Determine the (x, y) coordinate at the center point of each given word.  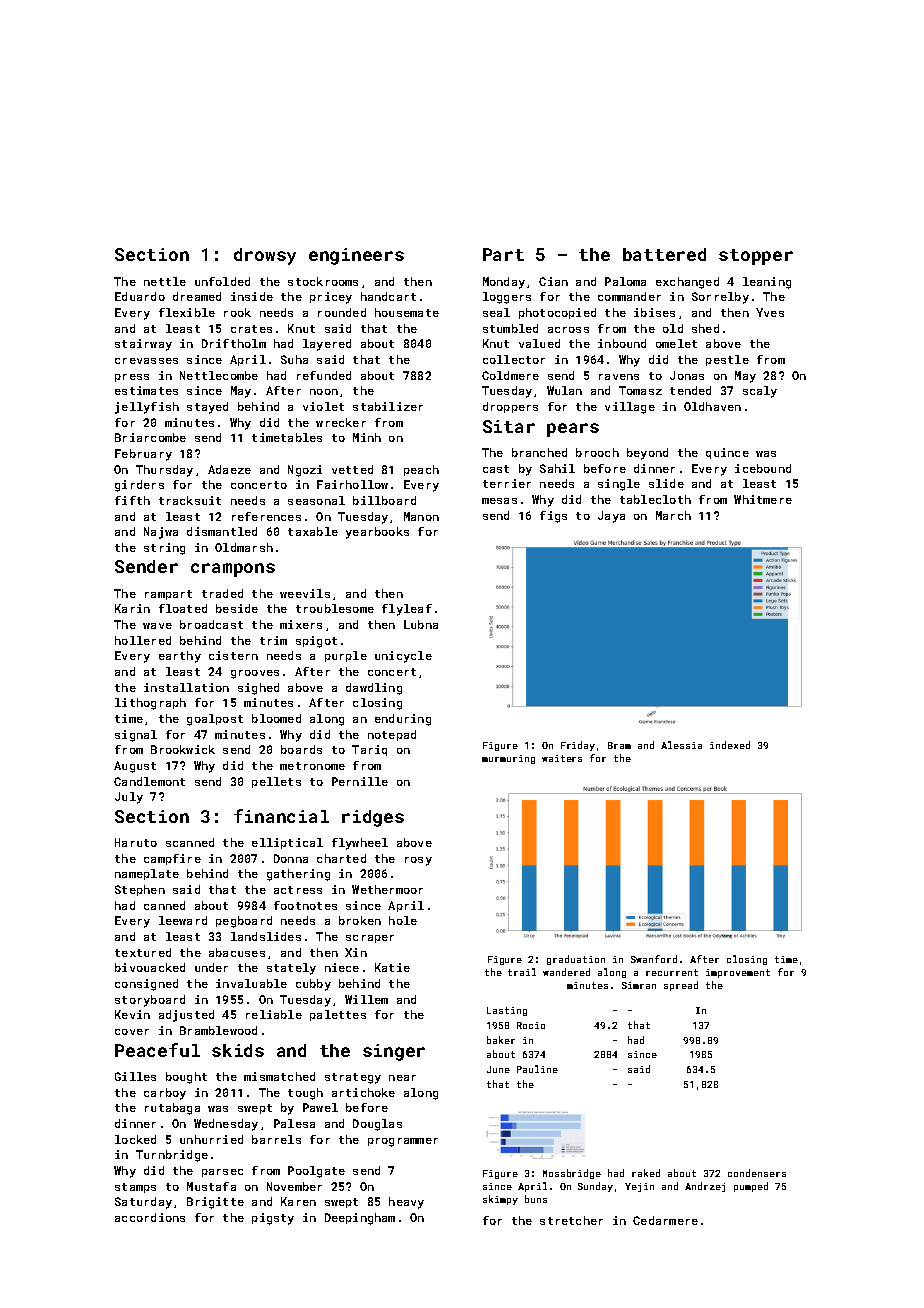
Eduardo (140, 296)
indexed (730, 745)
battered (664, 254)
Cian (553, 281)
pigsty (273, 1219)
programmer (403, 1142)
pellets (276, 782)
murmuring (508, 759)
